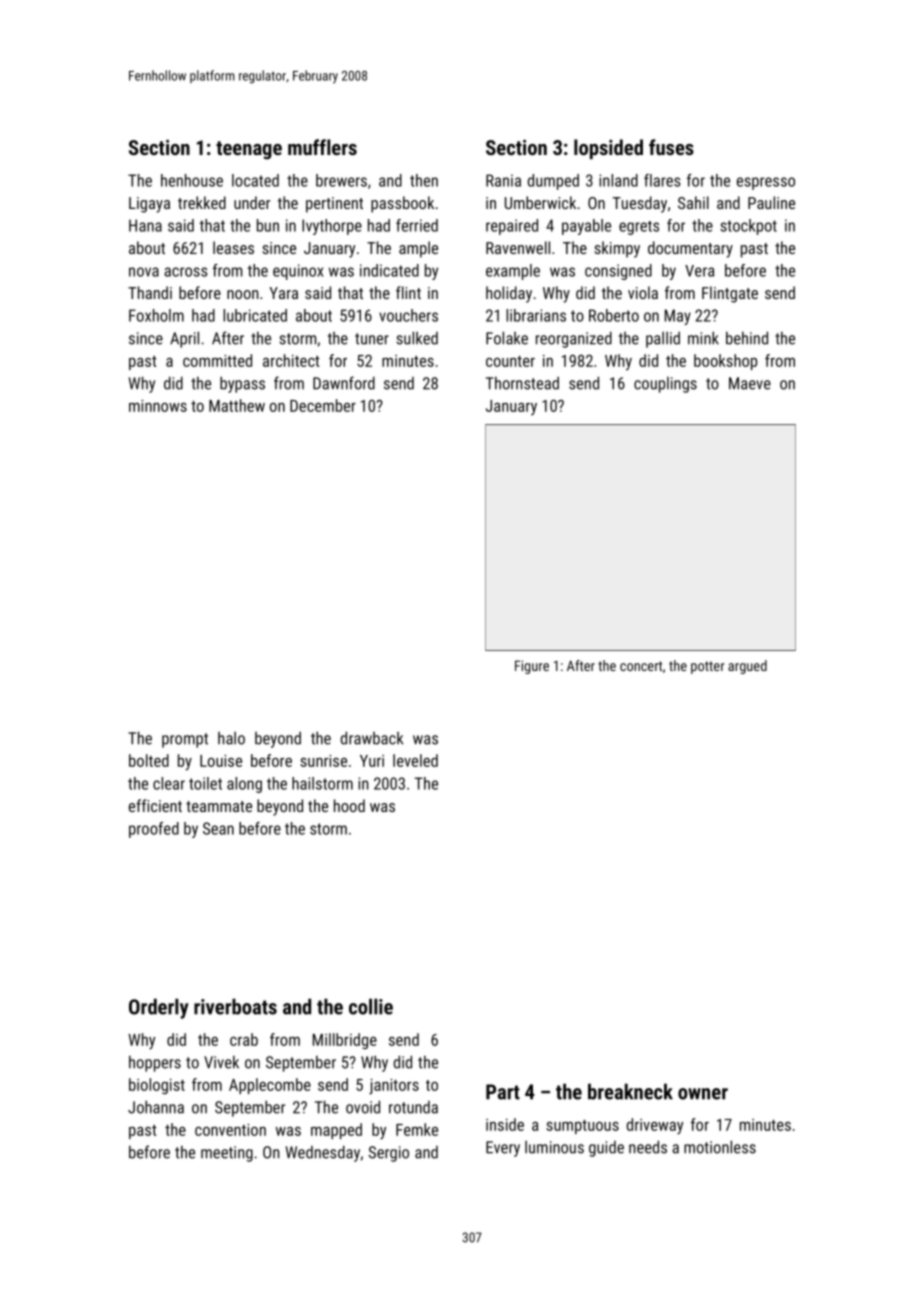  Describe the element at coordinates (708, 667) in the document. I see `potter` at that location.
